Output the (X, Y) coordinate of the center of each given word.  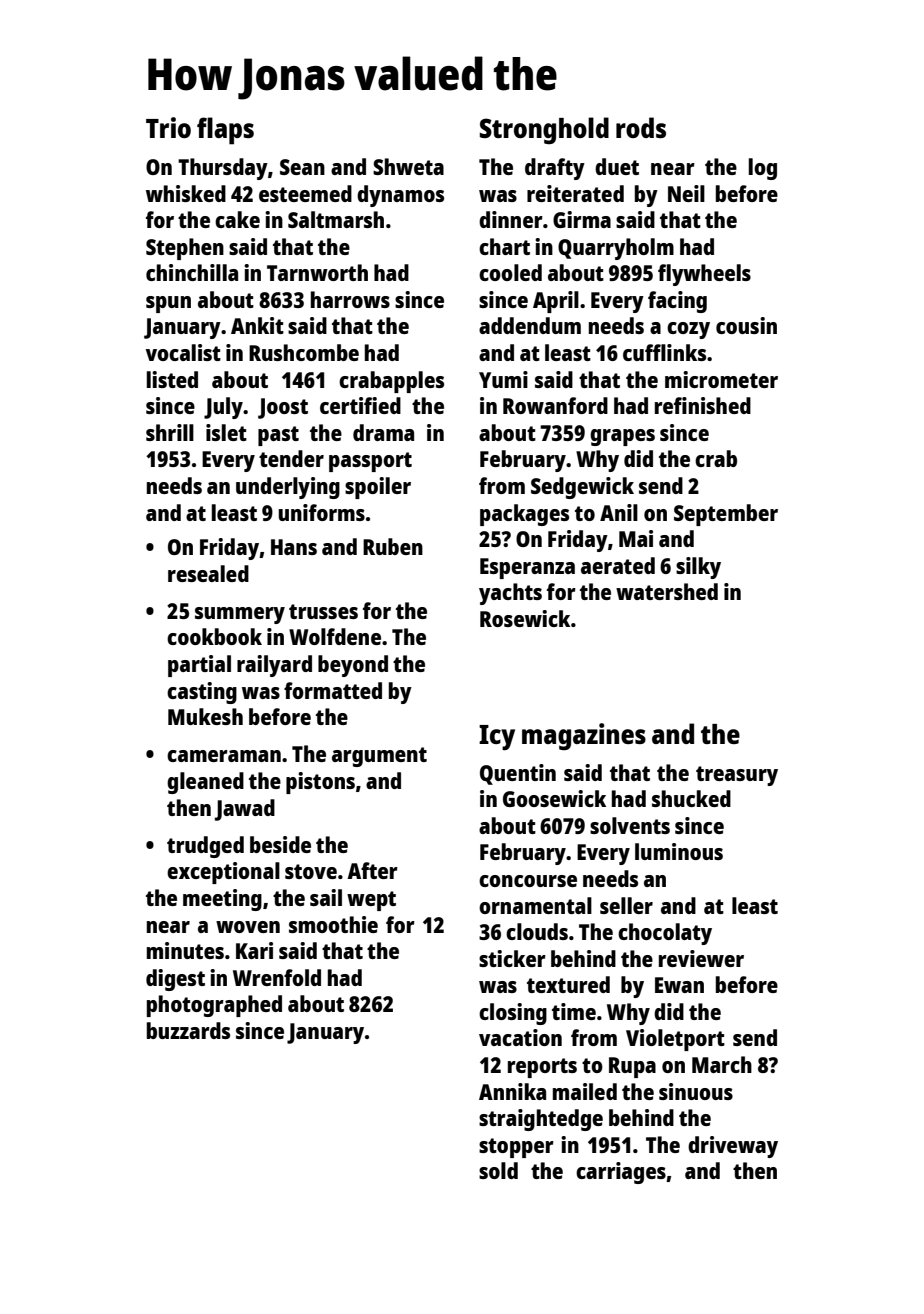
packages (524, 515)
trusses (323, 611)
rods (641, 127)
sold (498, 1170)
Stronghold (544, 130)
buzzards (188, 1030)
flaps (225, 131)
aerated (618, 565)
